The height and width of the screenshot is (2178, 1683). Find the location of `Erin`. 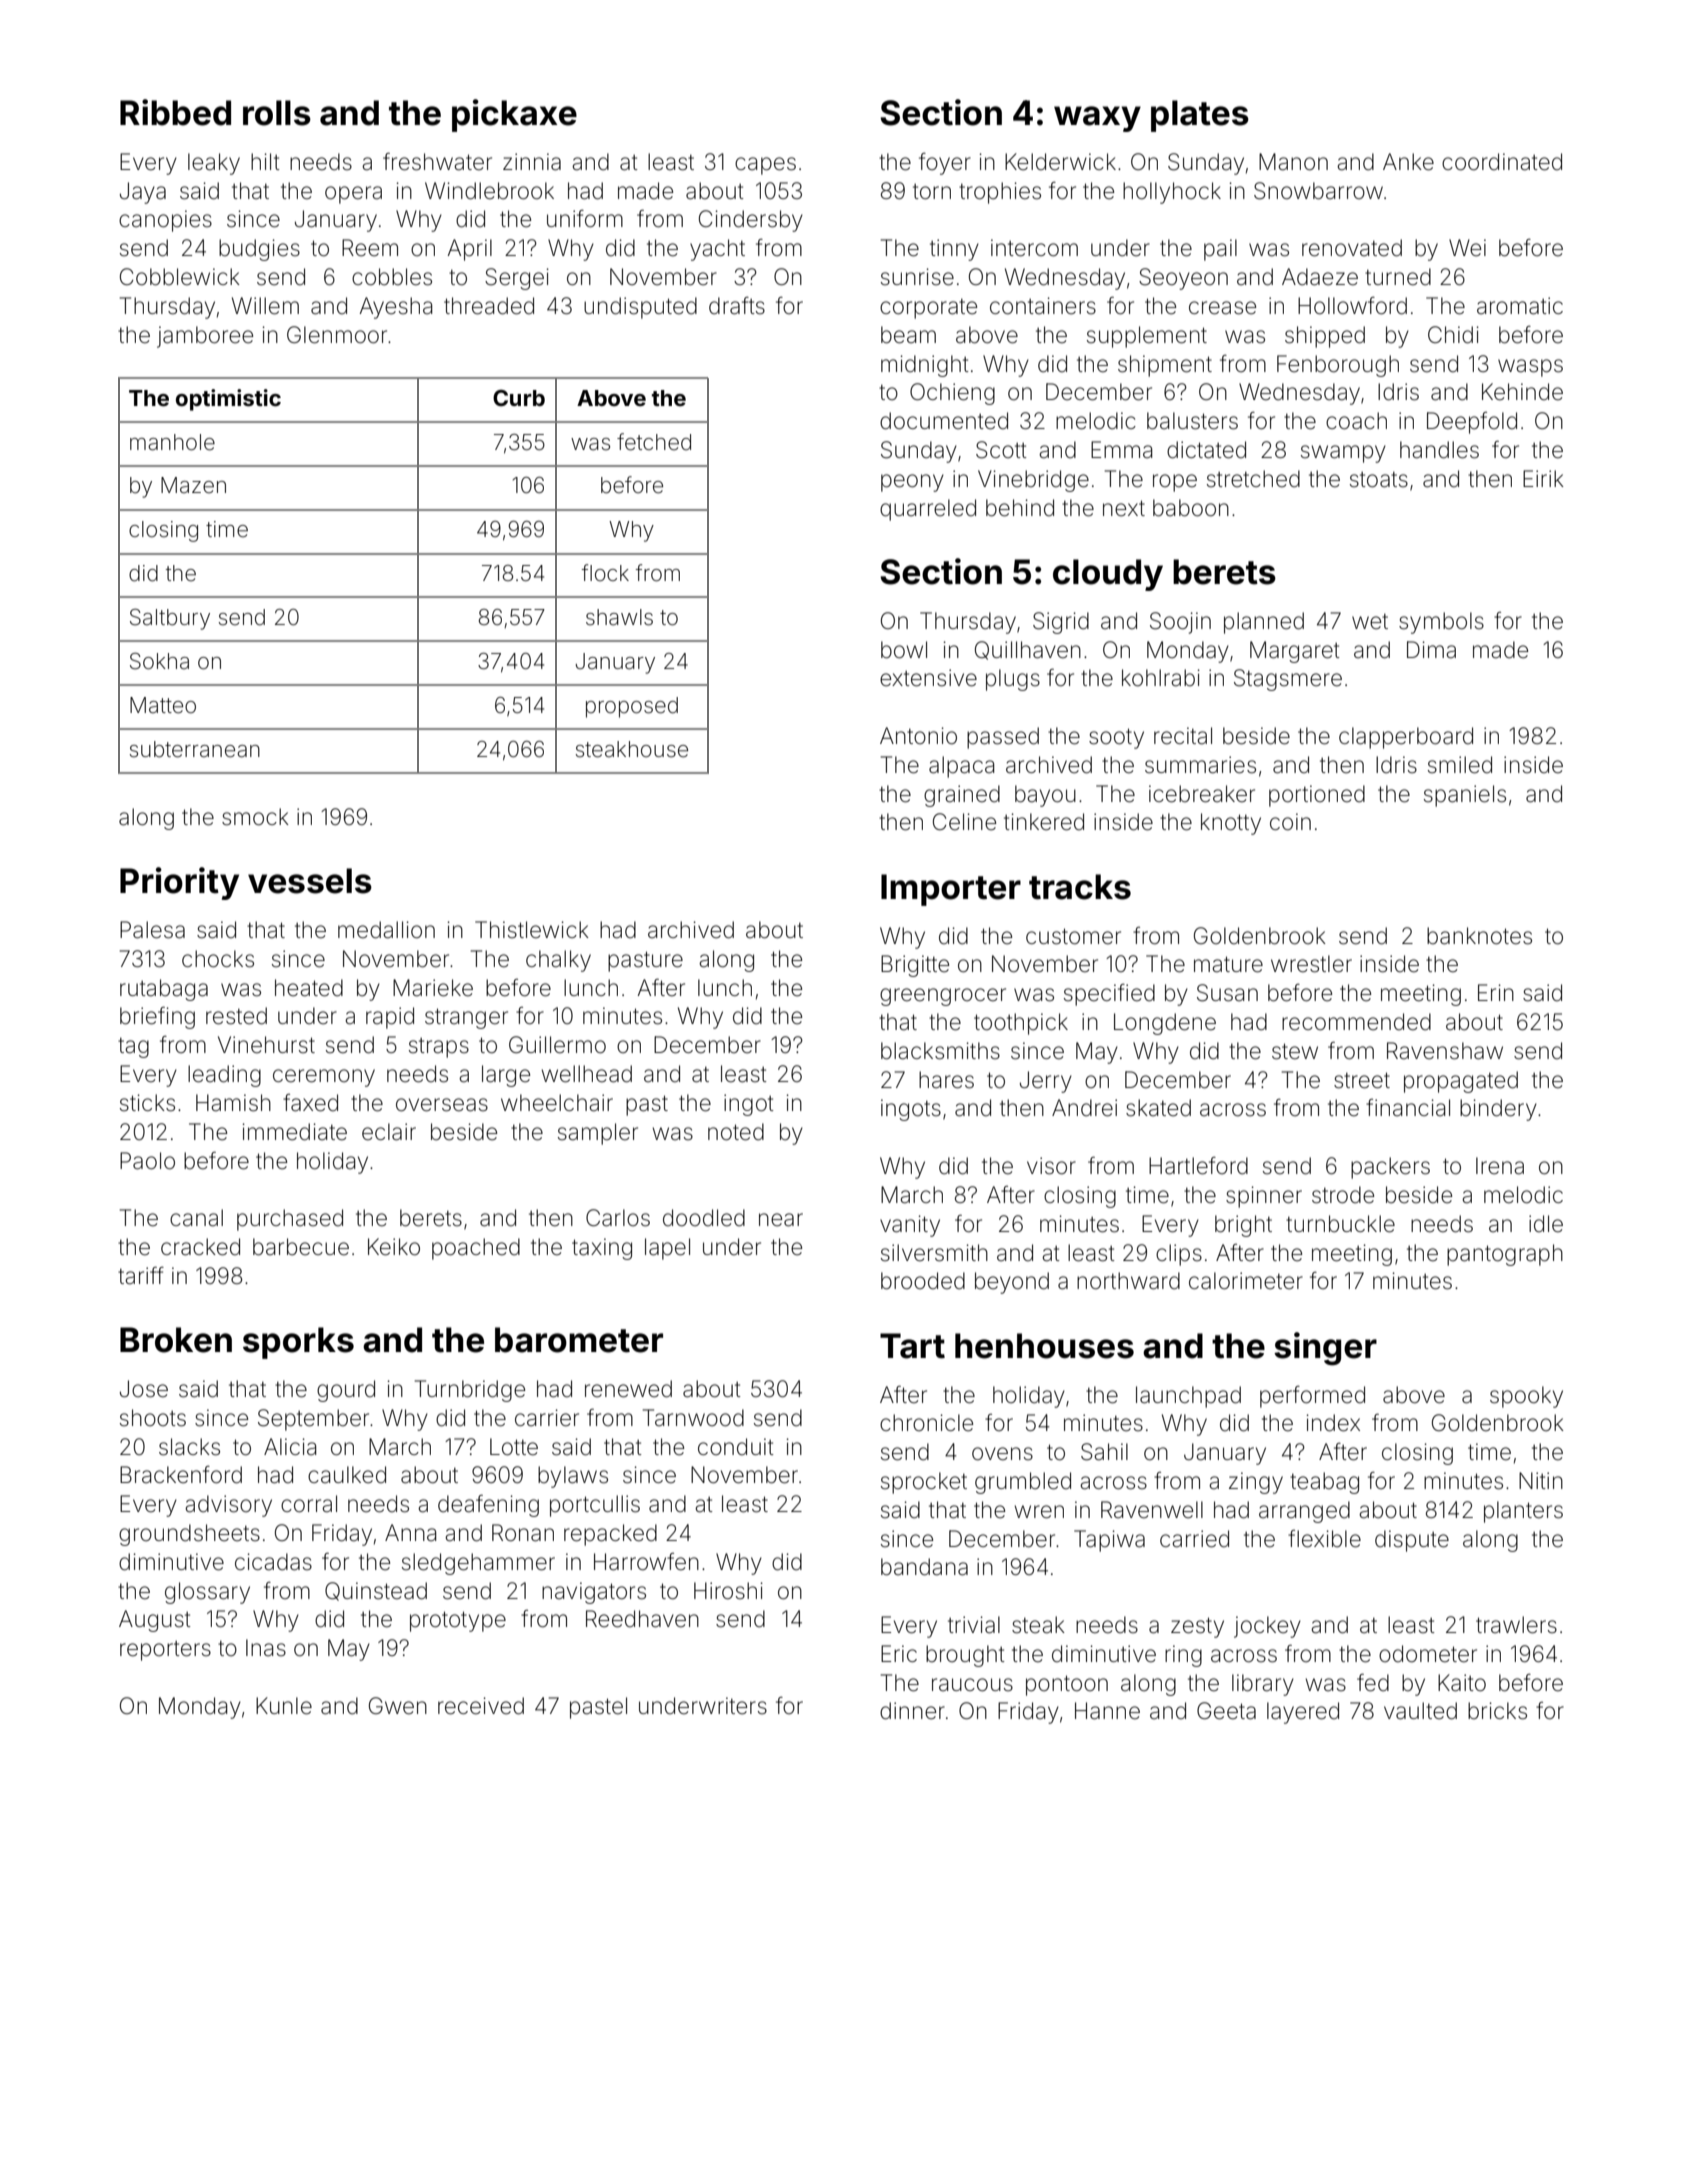

Erin is located at coordinates (1496, 992).
